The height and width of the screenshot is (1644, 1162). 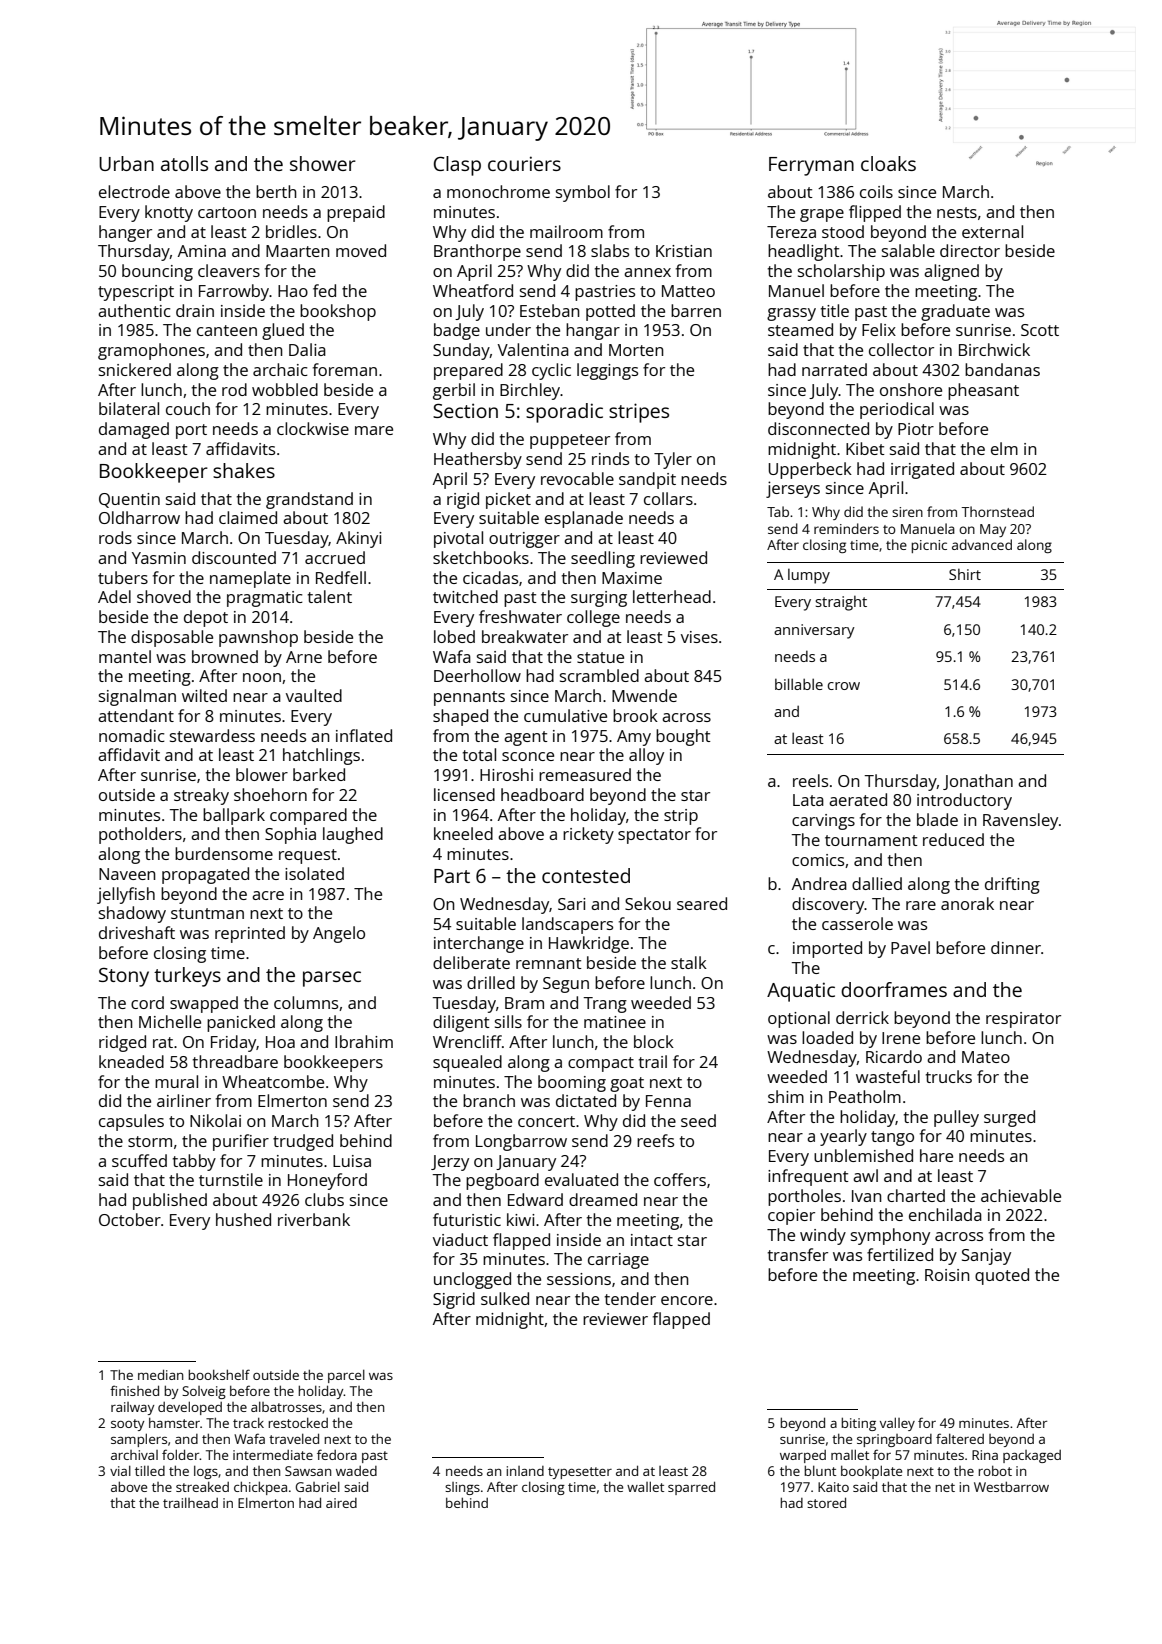 What do you see at coordinates (339, 934) in the screenshot?
I see `Angelo` at bounding box center [339, 934].
